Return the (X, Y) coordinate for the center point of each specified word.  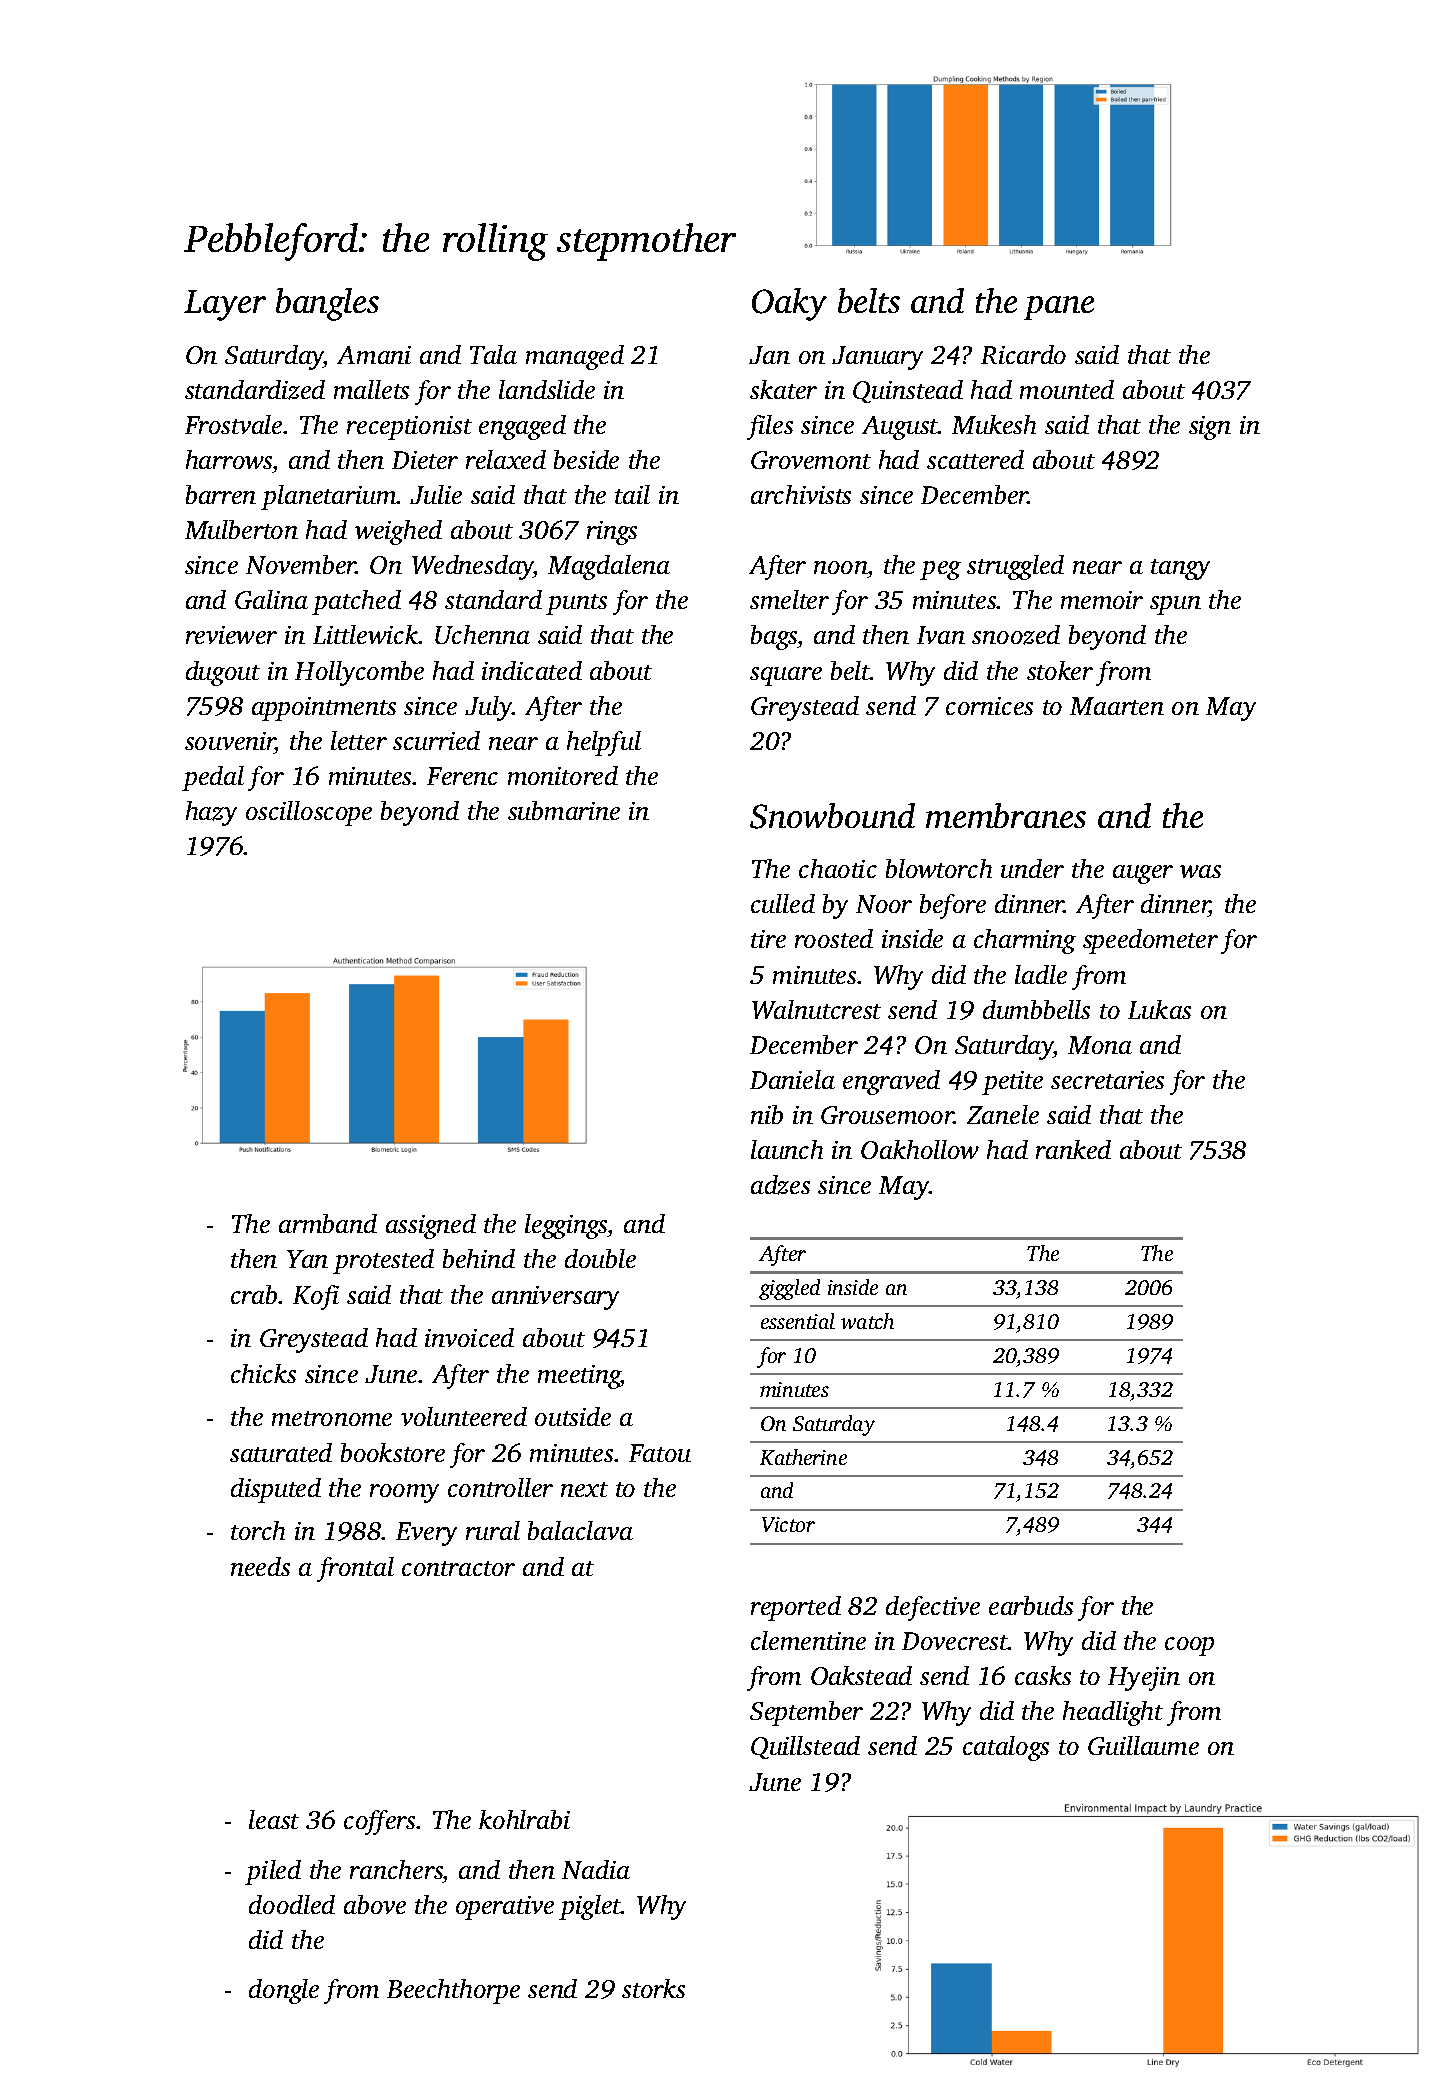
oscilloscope (309, 813)
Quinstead (908, 391)
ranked (1073, 1149)
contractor (458, 1568)
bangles (327, 304)
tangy (1180, 569)
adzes (780, 1185)
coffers (379, 1822)
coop (1189, 1646)
